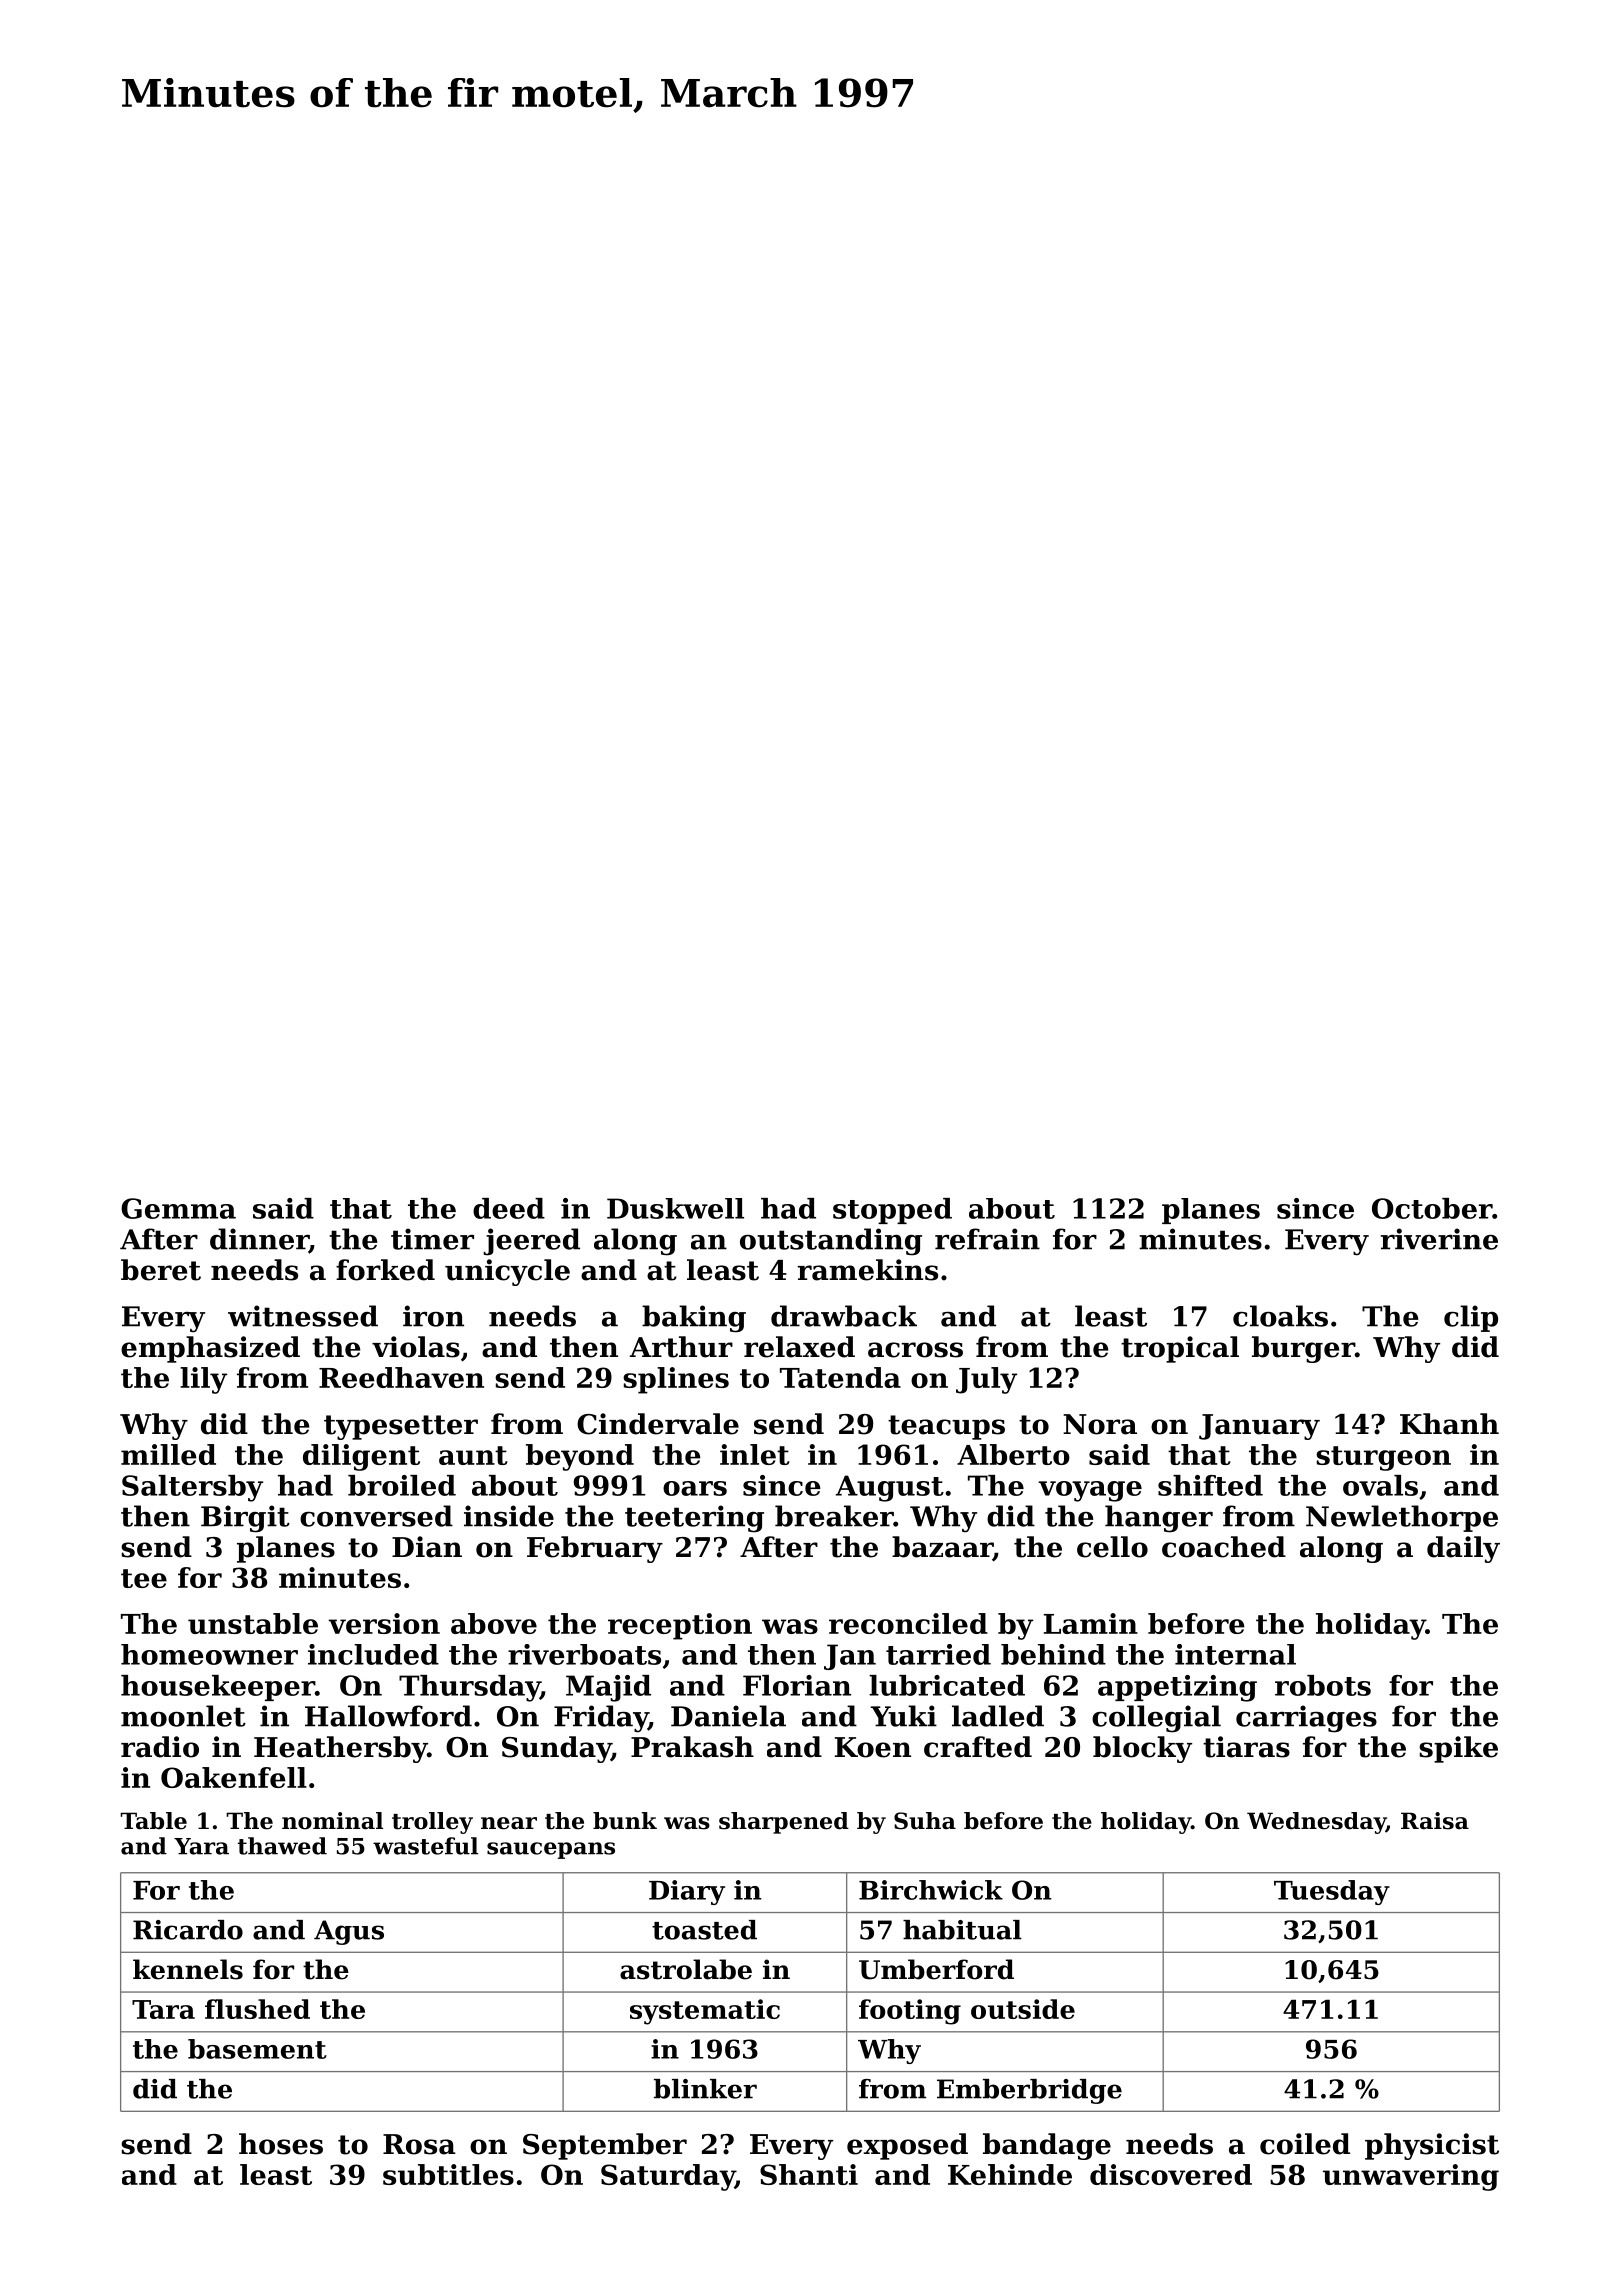 The width and height of the image is (1620, 2292). What do you see at coordinates (675, 1208) in the image?
I see `Duskwell` at bounding box center [675, 1208].
